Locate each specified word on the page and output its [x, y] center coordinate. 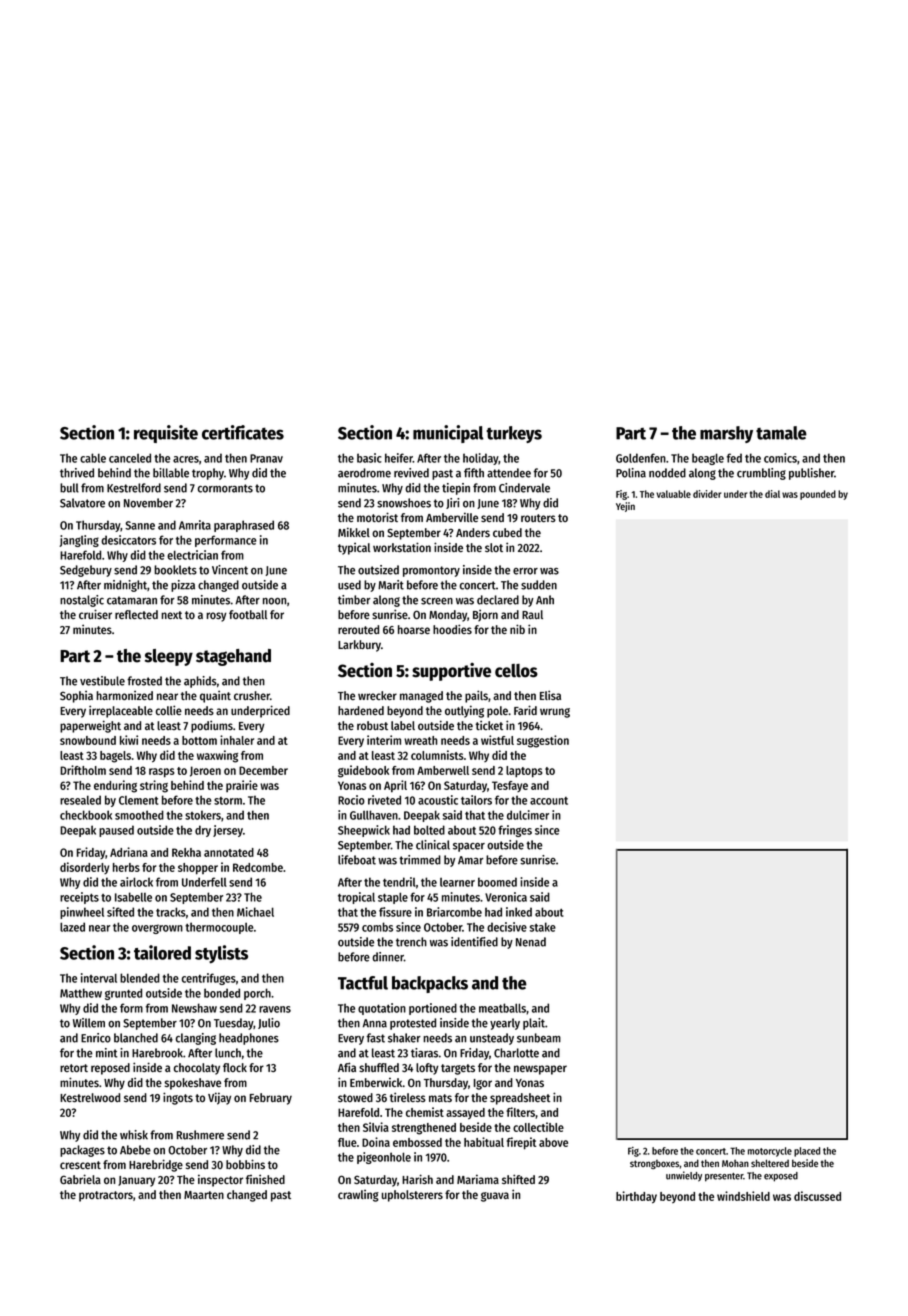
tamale [781, 433]
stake [543, 927]
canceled [130, 458]
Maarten [204, 1195]
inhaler [237, 740]
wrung [555, 713]
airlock [136, 882]
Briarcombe [454, 912]
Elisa [550, 695]
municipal [448, 434]
